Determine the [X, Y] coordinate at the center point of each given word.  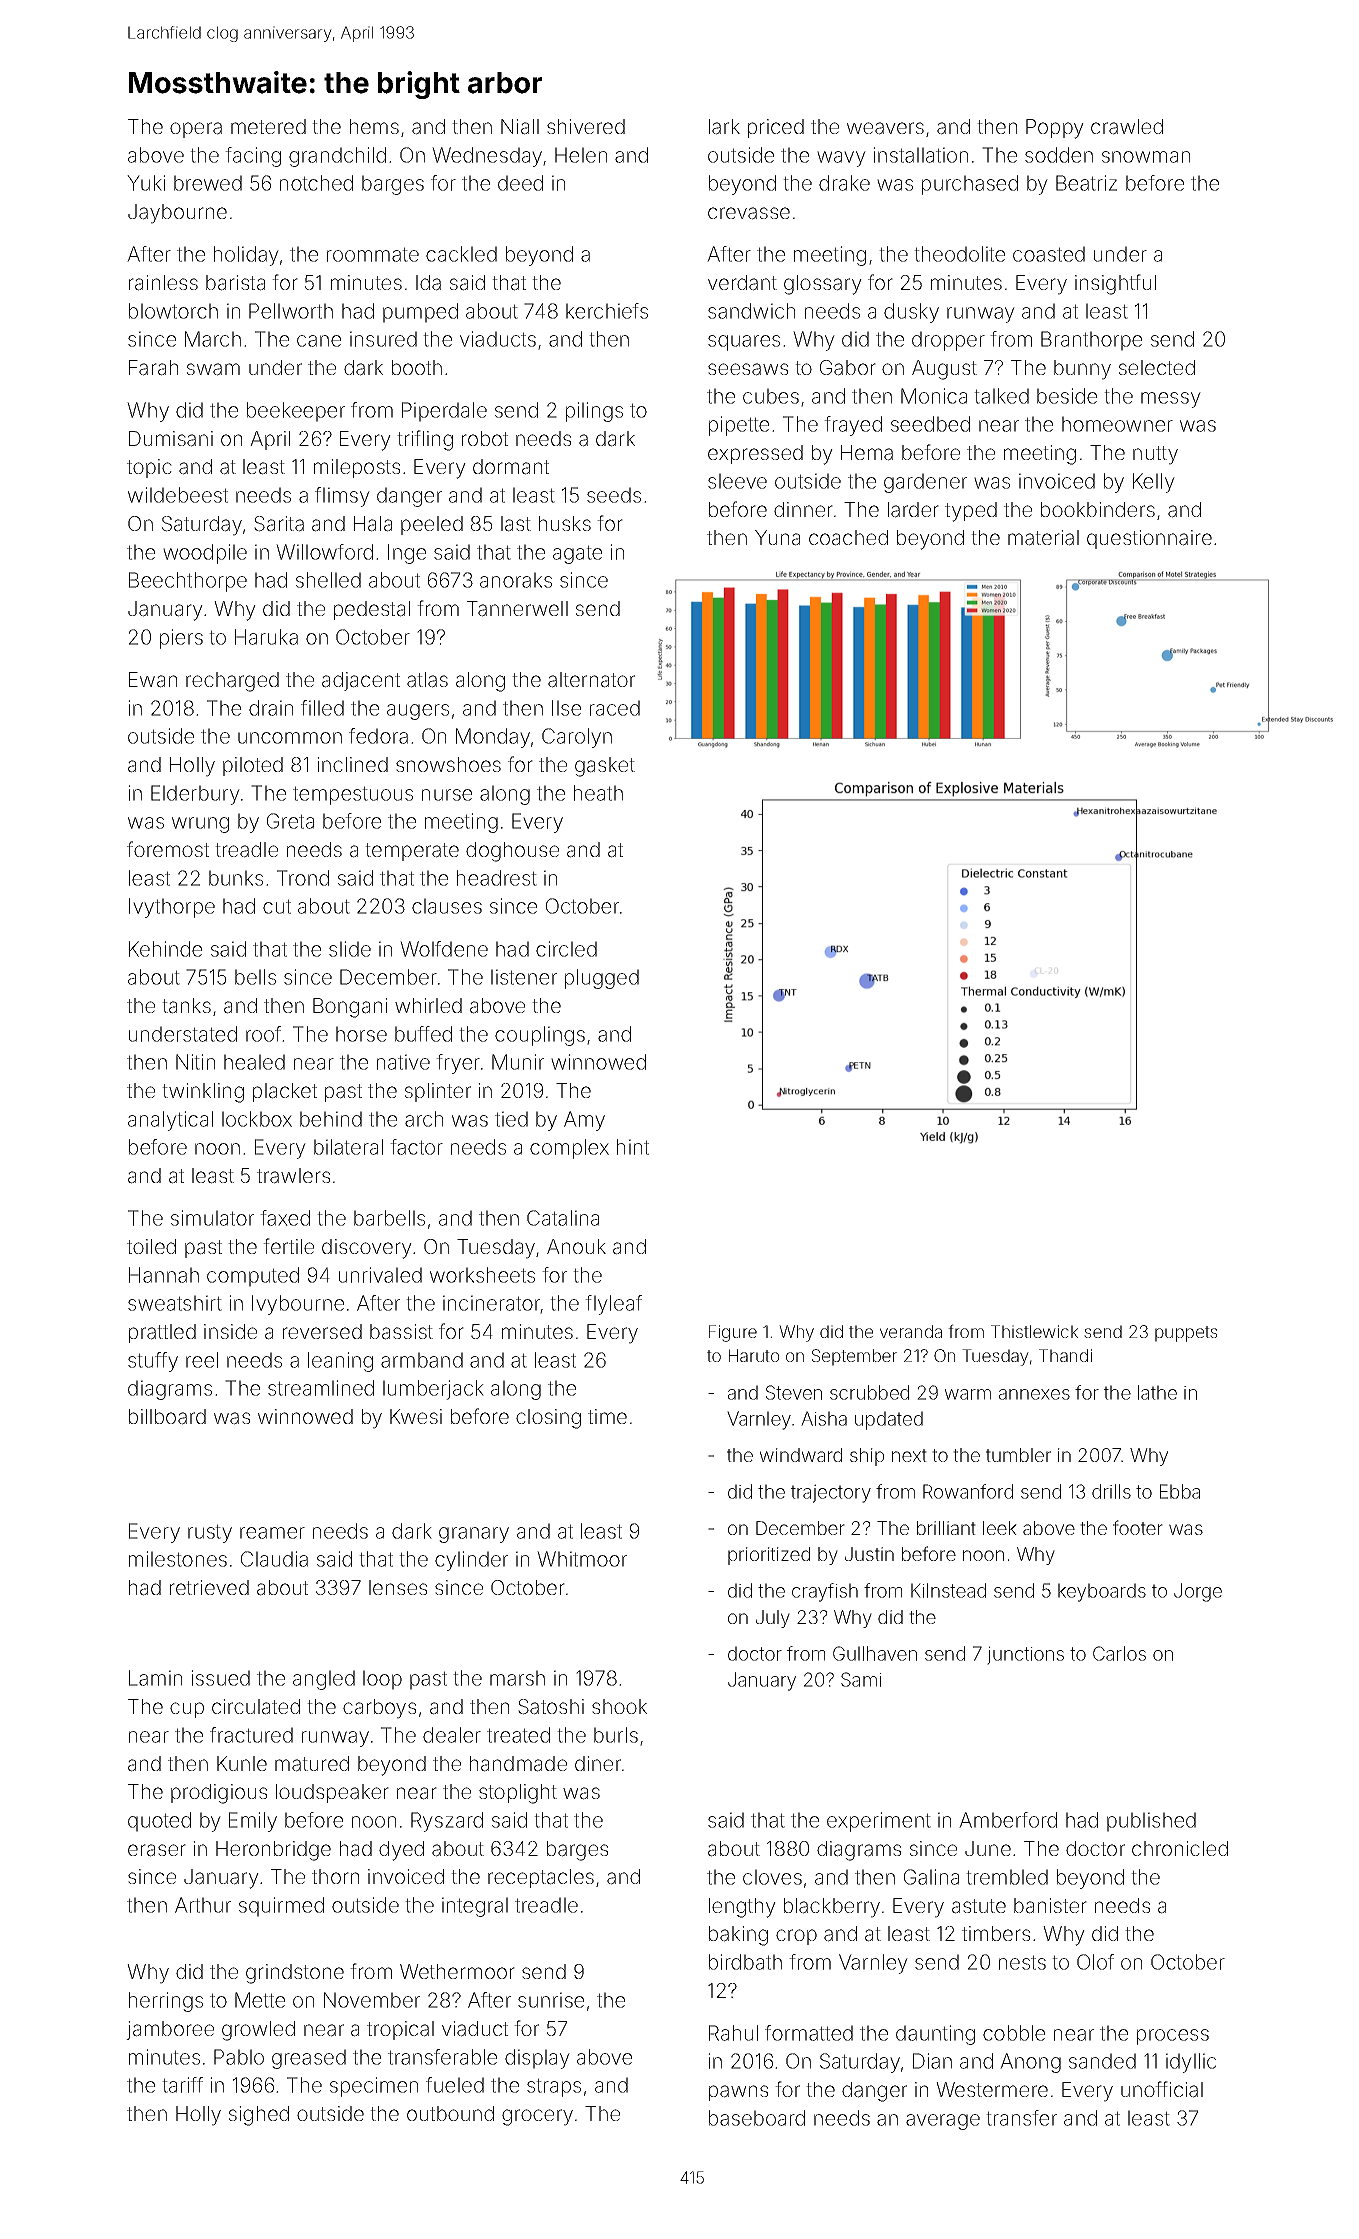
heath [598, 793]
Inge [407, 554]
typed [971, 512]
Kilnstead [948, 1590]
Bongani [350, 1008]
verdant [742, 283]
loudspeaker [332, 1793]
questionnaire [1149, 539]
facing [253, 157]
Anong [1030, 2063]
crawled [1127, 127]
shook [619, 1706]
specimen [374, 2087]
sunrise [551, 2000]
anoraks [516, 580]
